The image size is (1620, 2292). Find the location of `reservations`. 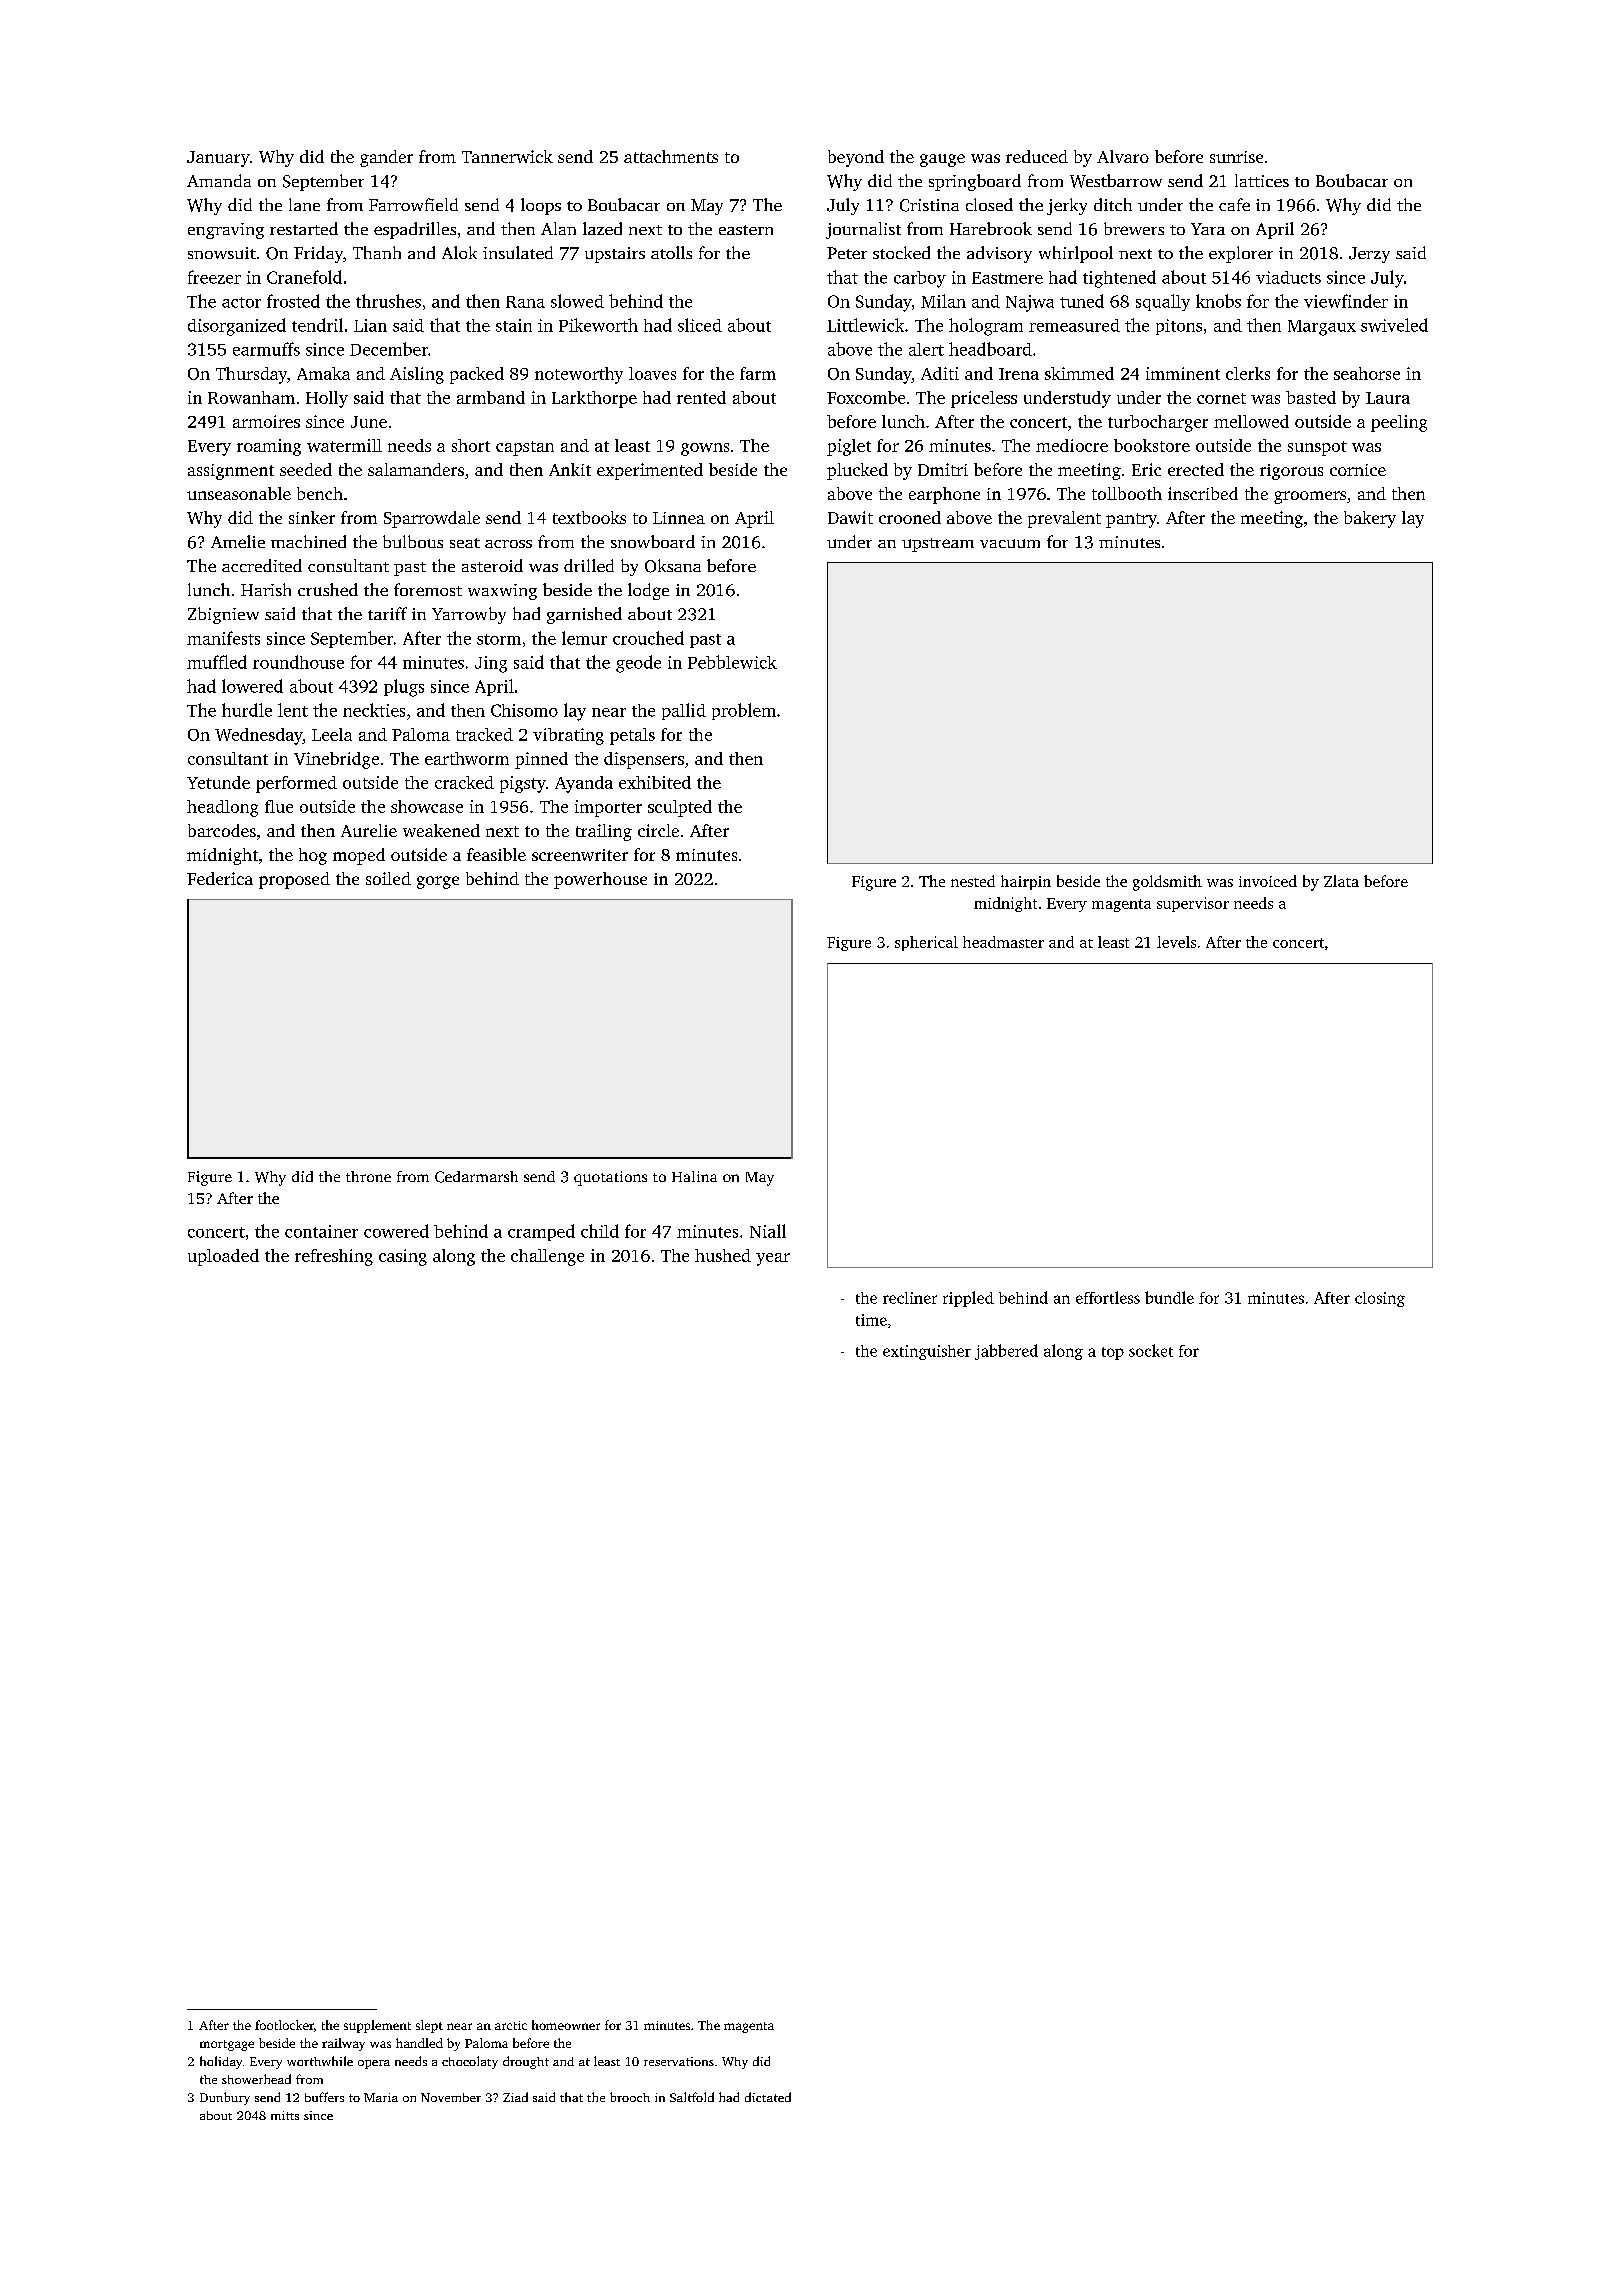

reservations is located at coordinates (679, 2061).
